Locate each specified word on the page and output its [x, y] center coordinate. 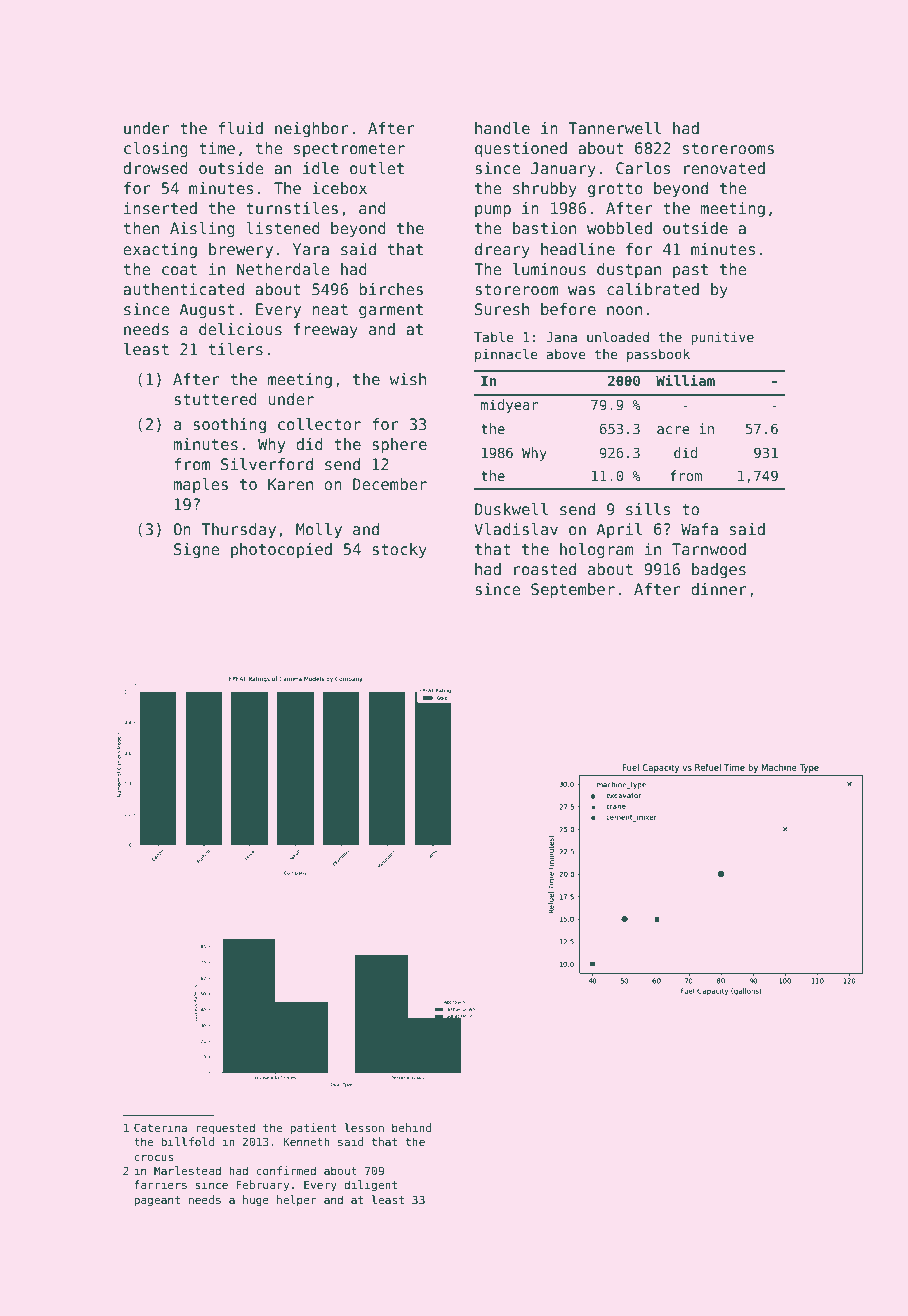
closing [156, 149]
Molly [319, 530]
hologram [597, 550]
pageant [157, 1201]
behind [411, 1127]
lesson [364, 1127]
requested [225, 1128]
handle [502, 128]
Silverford [267, 464]
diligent [370, 1186]
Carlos [643, 168]
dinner [719, 589]
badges [719, 570]
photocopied [281, 550]
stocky [399, 550]
